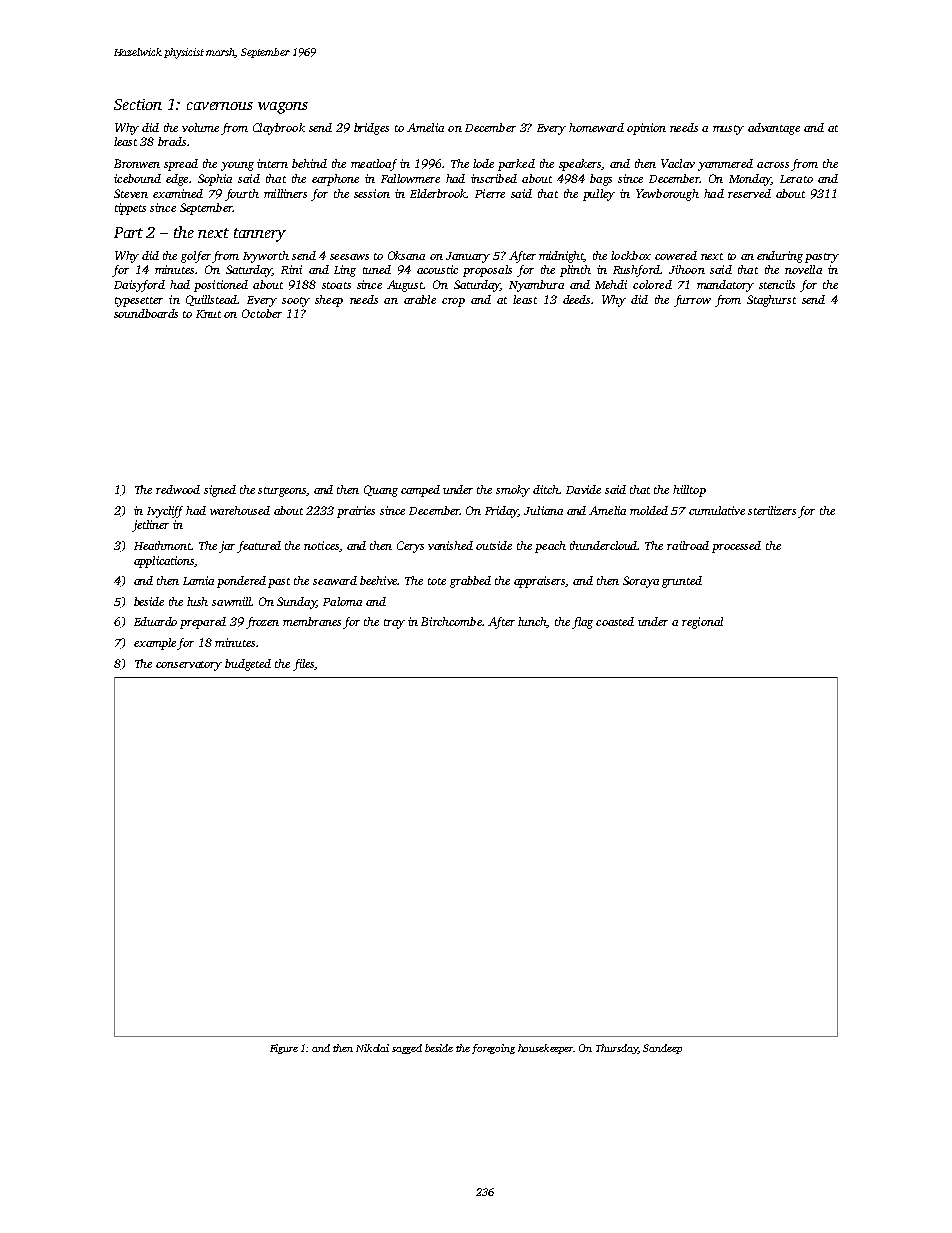 The image size is (952, 1233). Describe the element at coordinates (780, 257) in the screenshot. I see `enduring` at that location.
